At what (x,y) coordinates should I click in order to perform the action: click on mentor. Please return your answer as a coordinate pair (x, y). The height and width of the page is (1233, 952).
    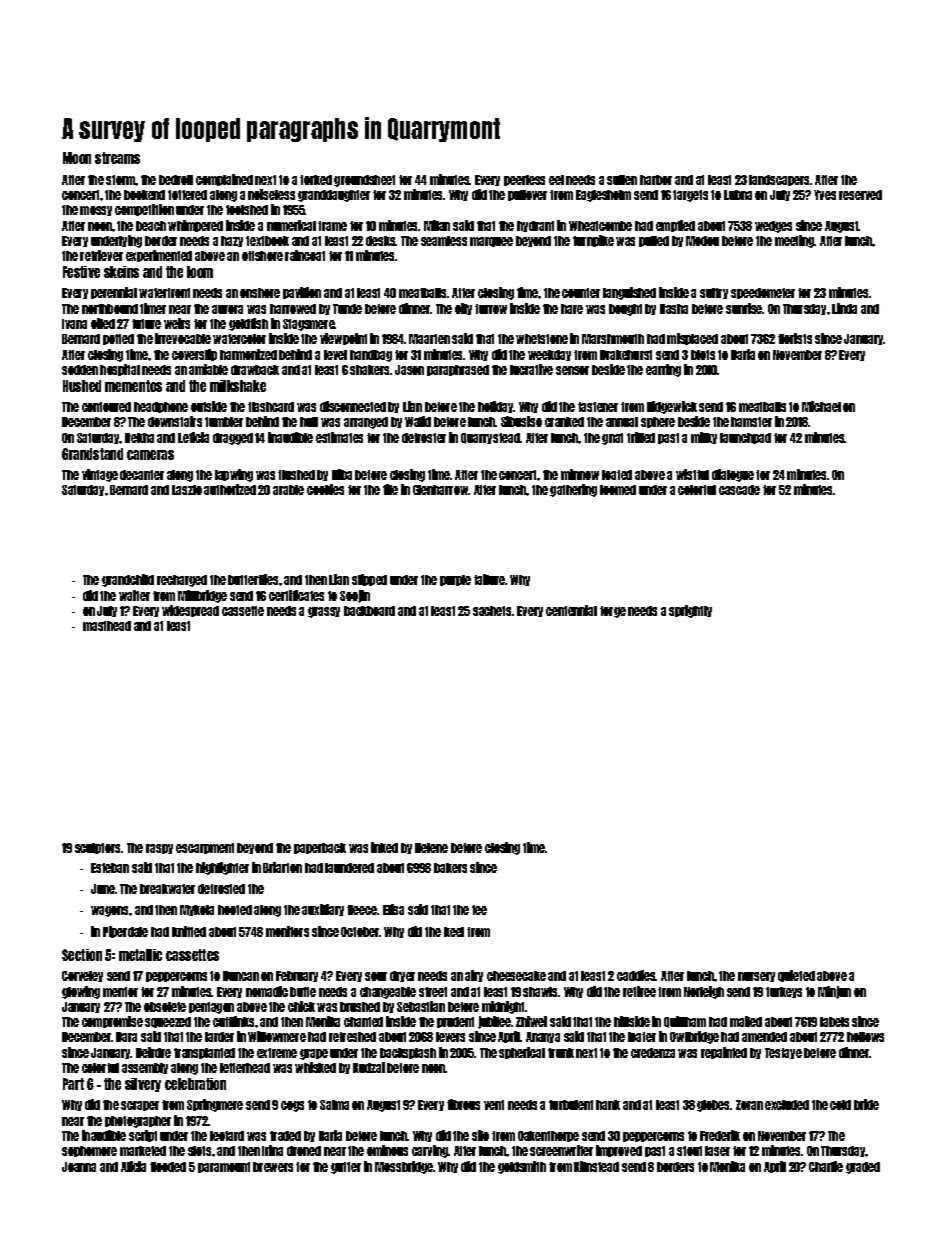
    Looking at the image, I should click on (120, 992).
